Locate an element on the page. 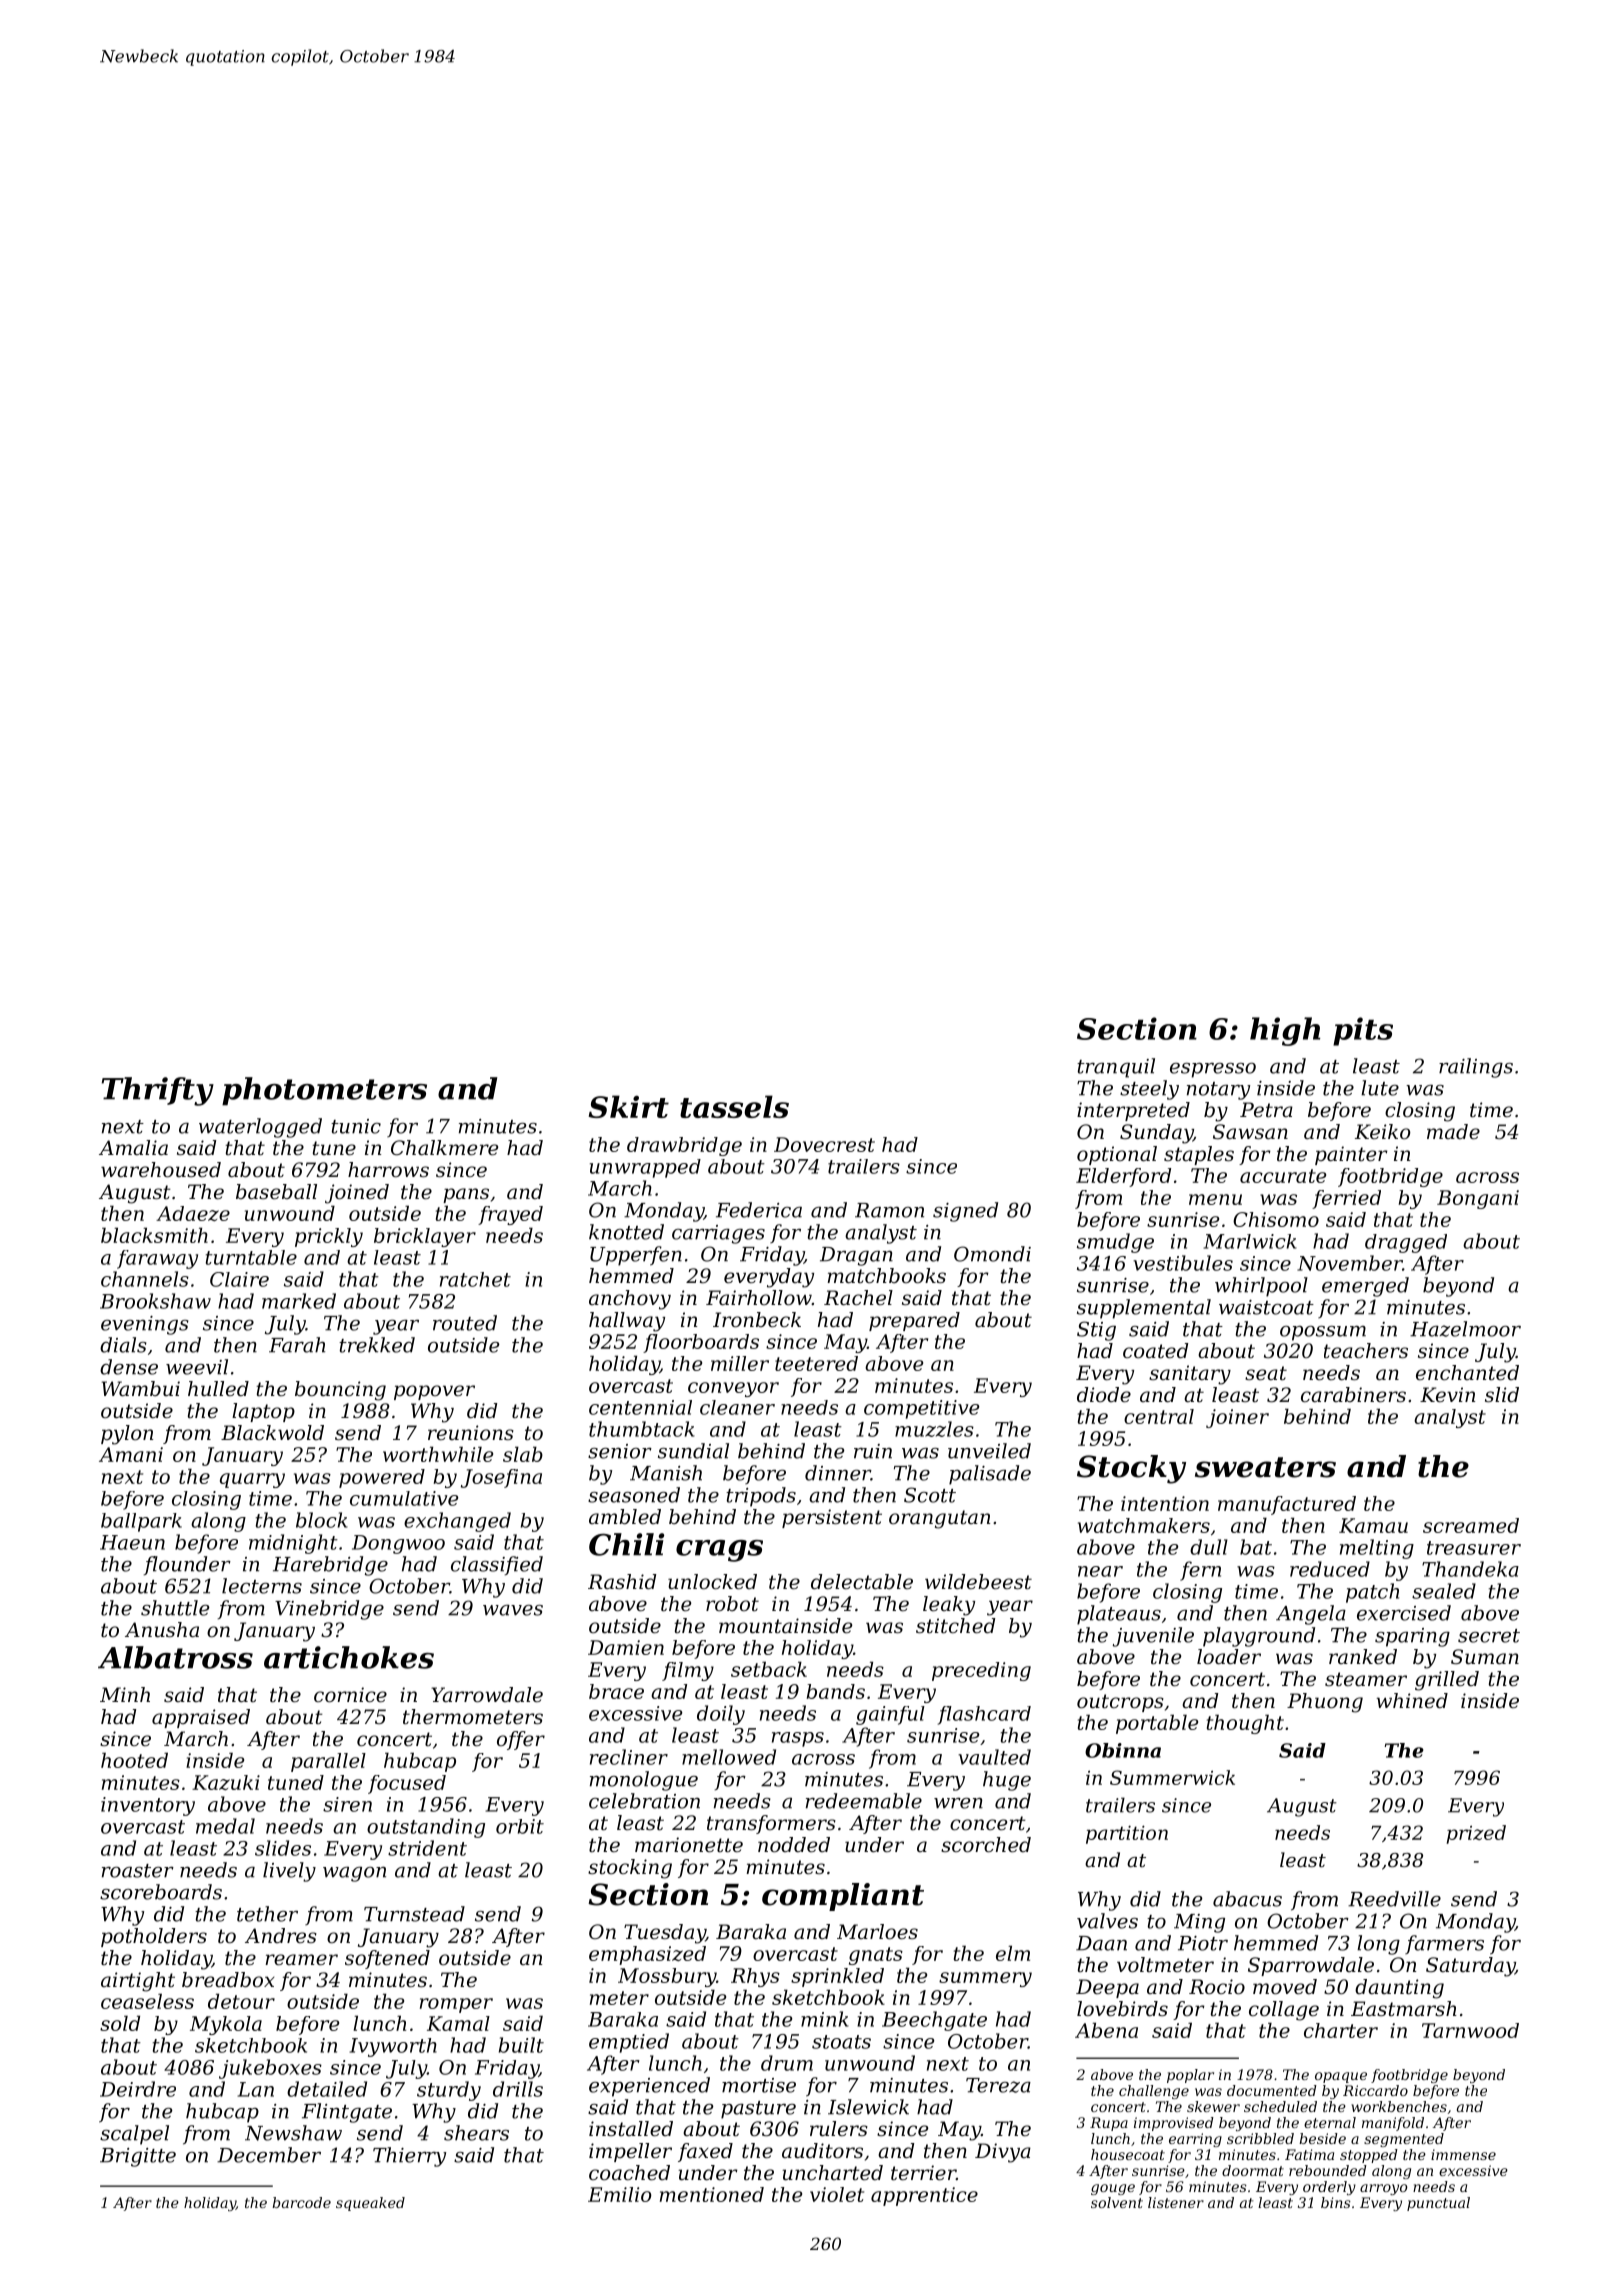  tassels is located at coordinates (734, 1106).
